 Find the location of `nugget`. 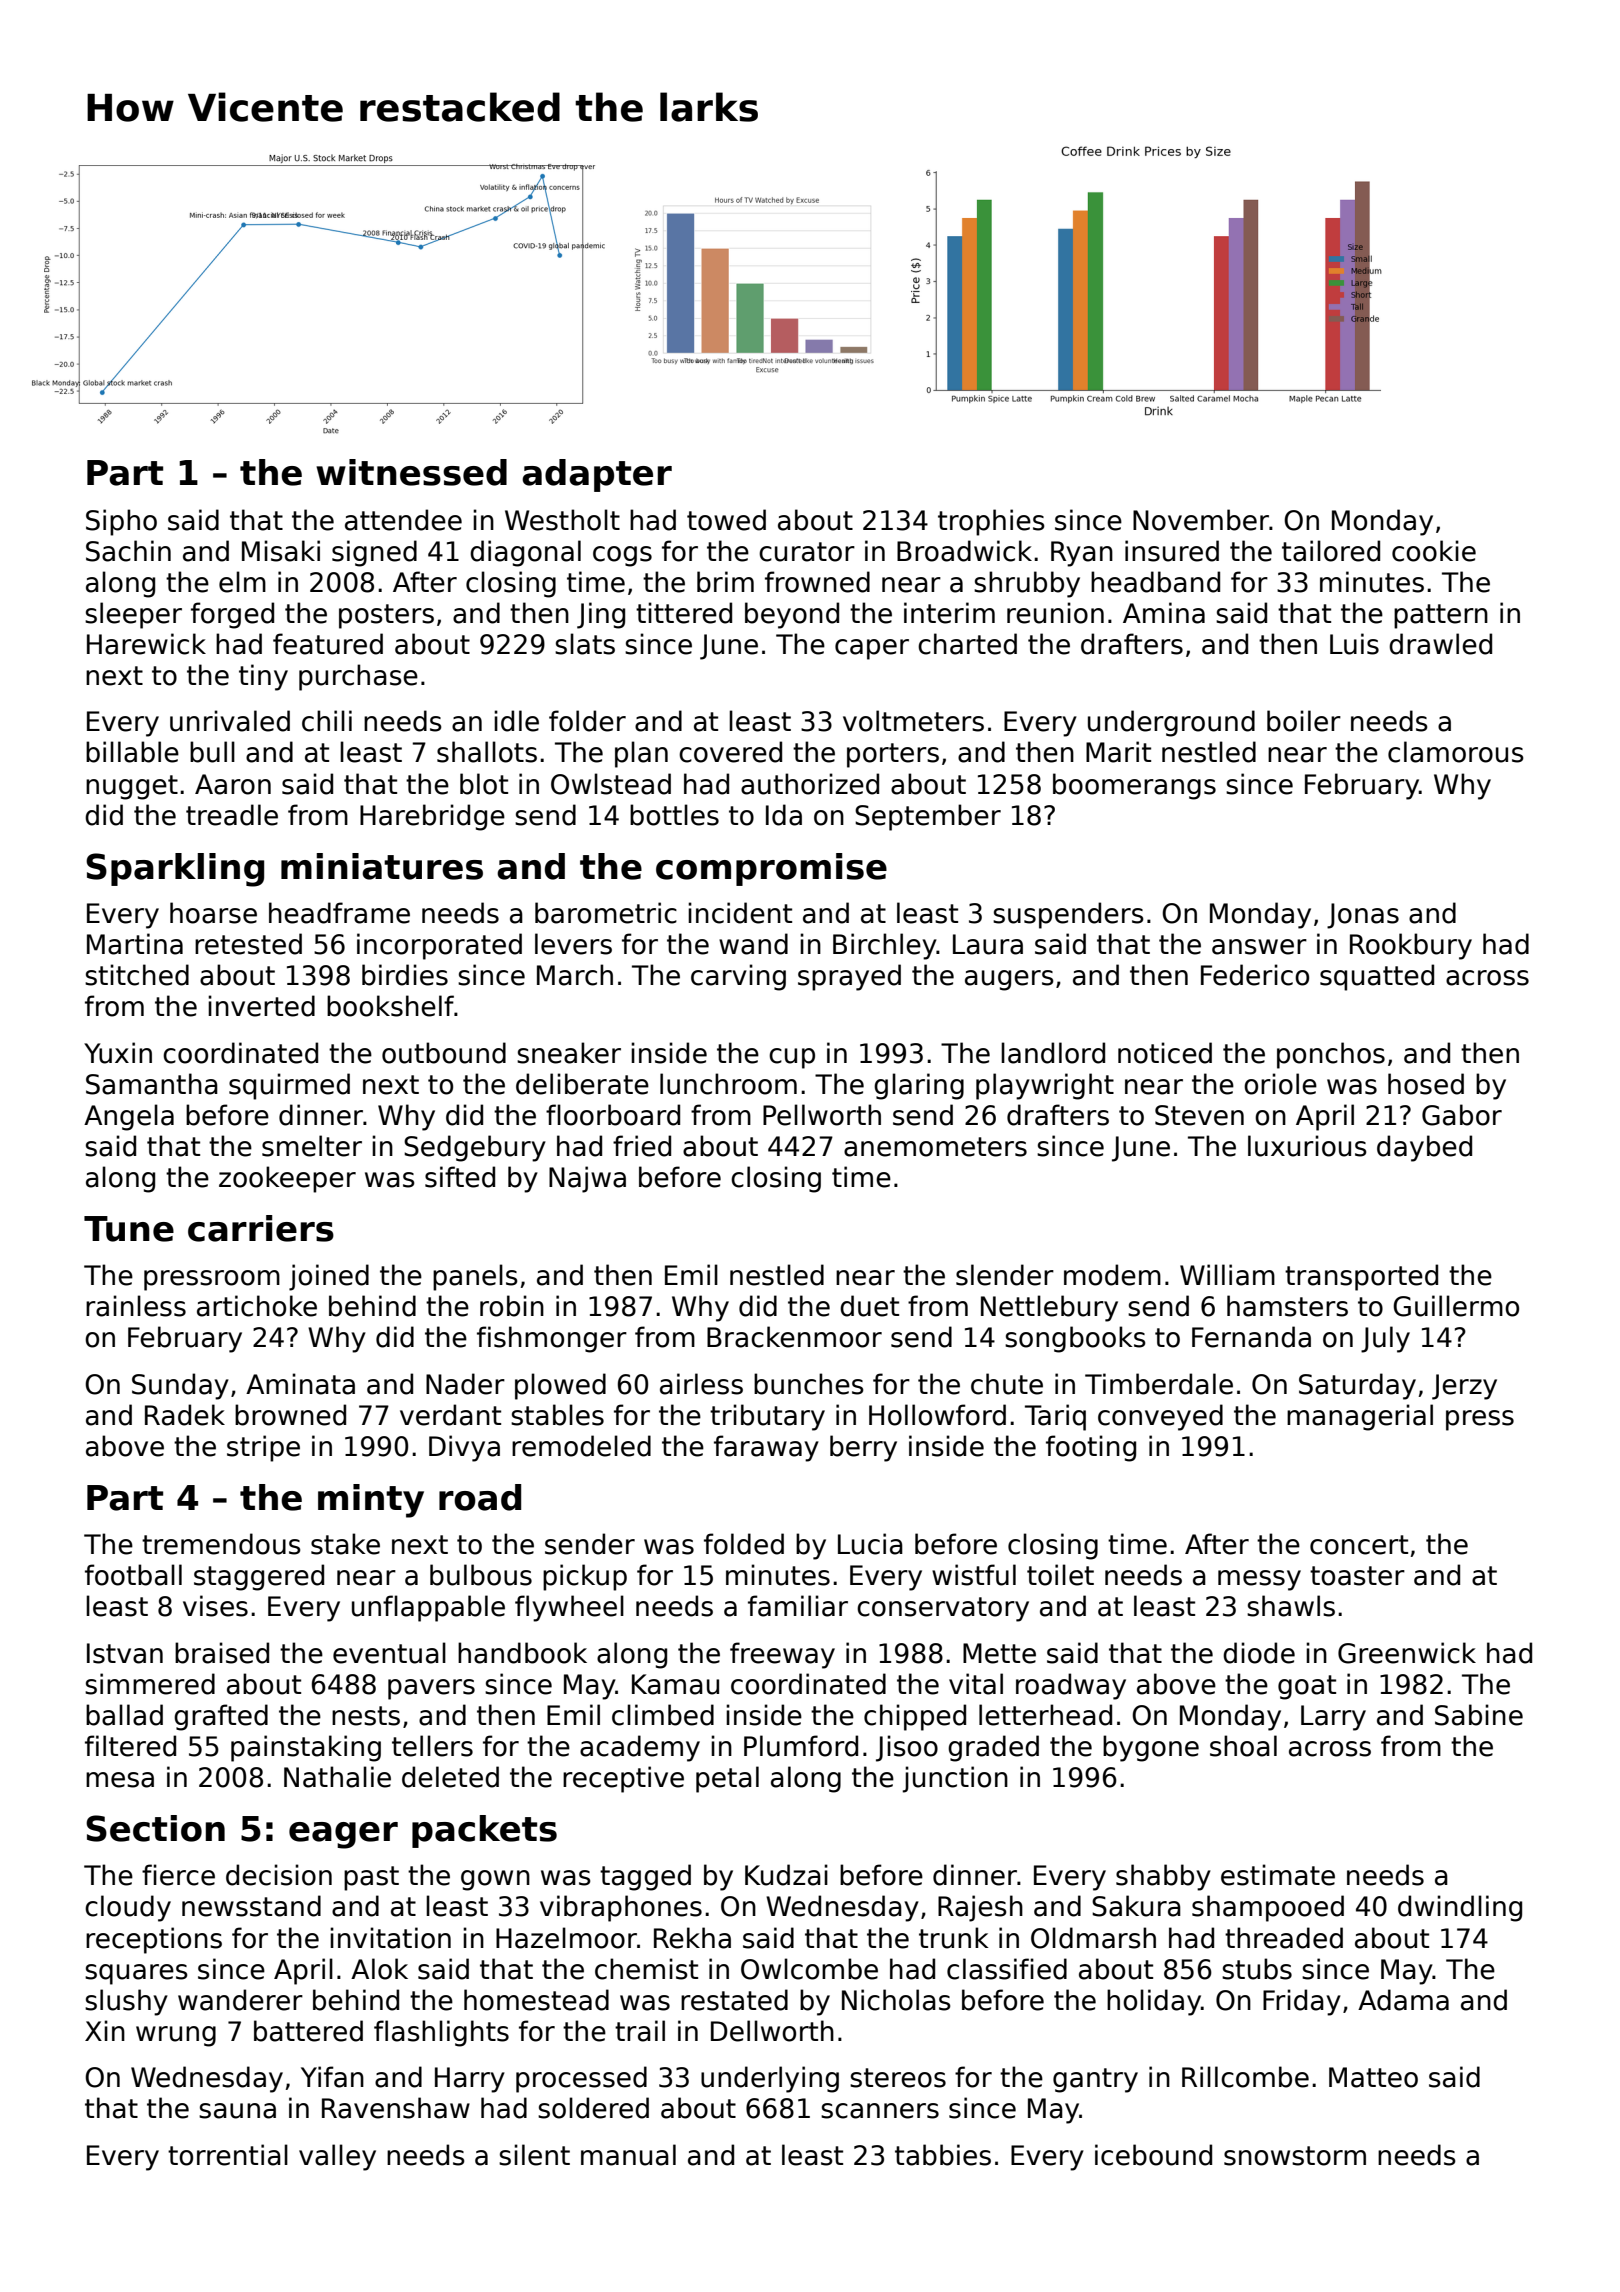

nugget is located at coordinates (132, 787).
